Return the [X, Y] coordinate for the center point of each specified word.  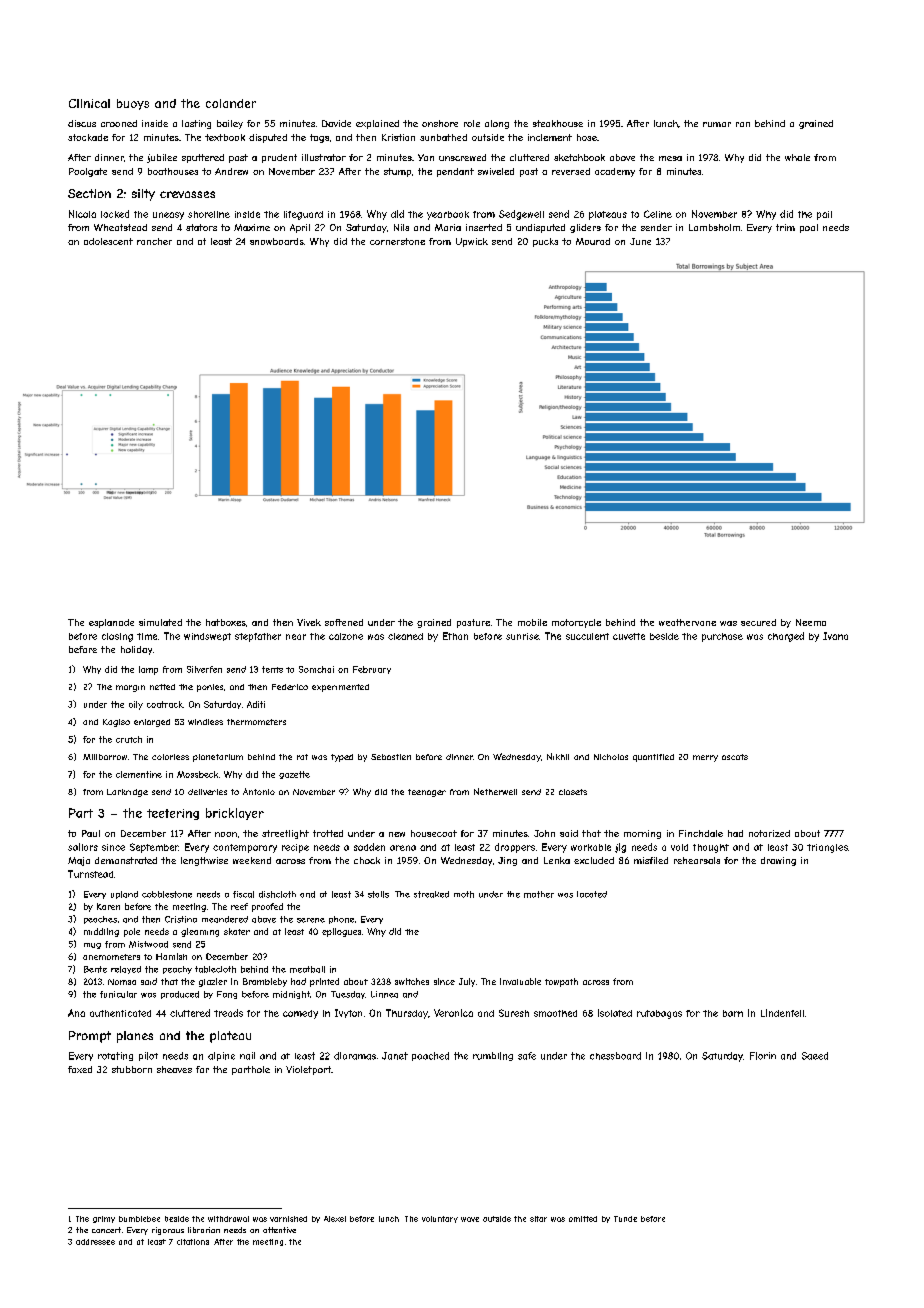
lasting [196, 124]
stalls [378, 894]
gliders [585, 228]
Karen [108, 906]
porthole [251, 1070]
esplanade [111, 623]
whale [797, 157]
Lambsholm [714, 227]
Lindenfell [782, 1013]
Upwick [472, 242]
